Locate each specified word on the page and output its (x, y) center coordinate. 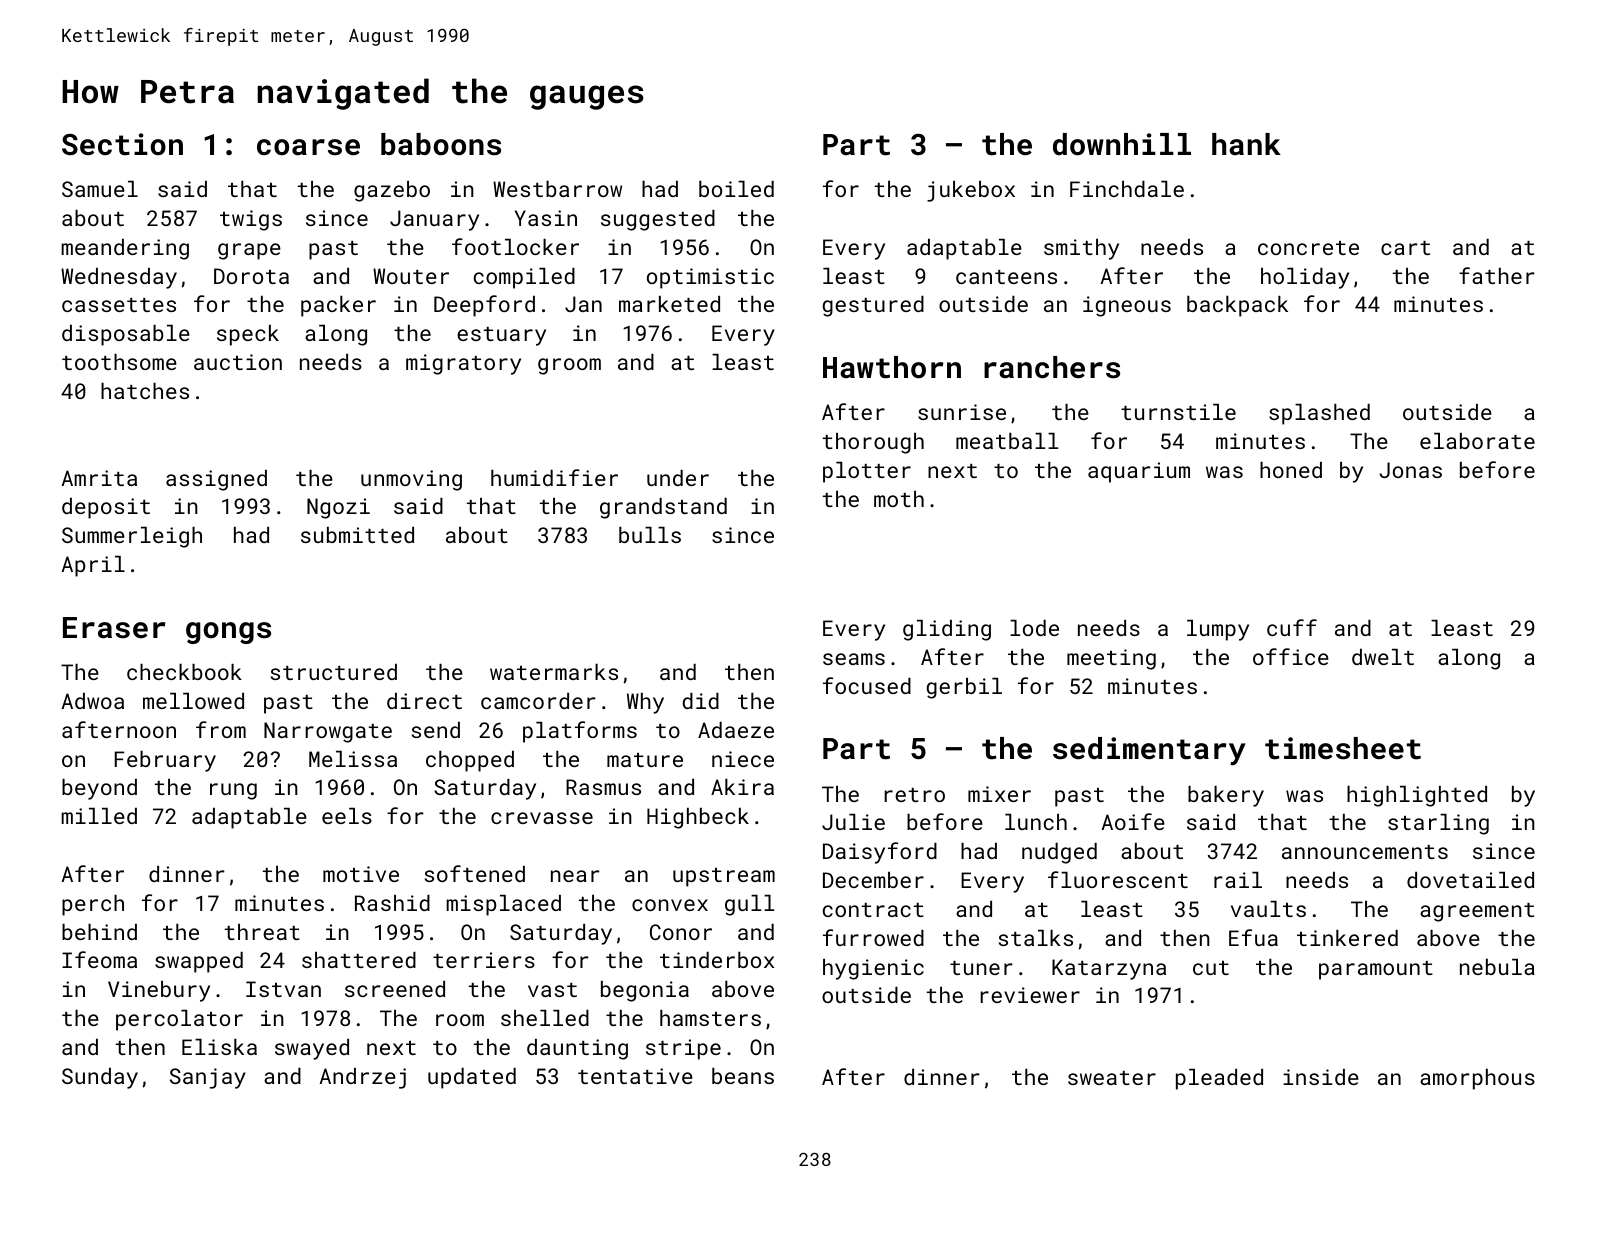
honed (1291, 470)
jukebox (971, 191)
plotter (867, 472)
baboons (441, 144)
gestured (873, 306)
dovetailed (1470, 880)
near (575, 876)
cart (1405, 248)
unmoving (411, 480)
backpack (1237, 306)
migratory (463, 364)
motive (361, 874)
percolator (179, 1020)
